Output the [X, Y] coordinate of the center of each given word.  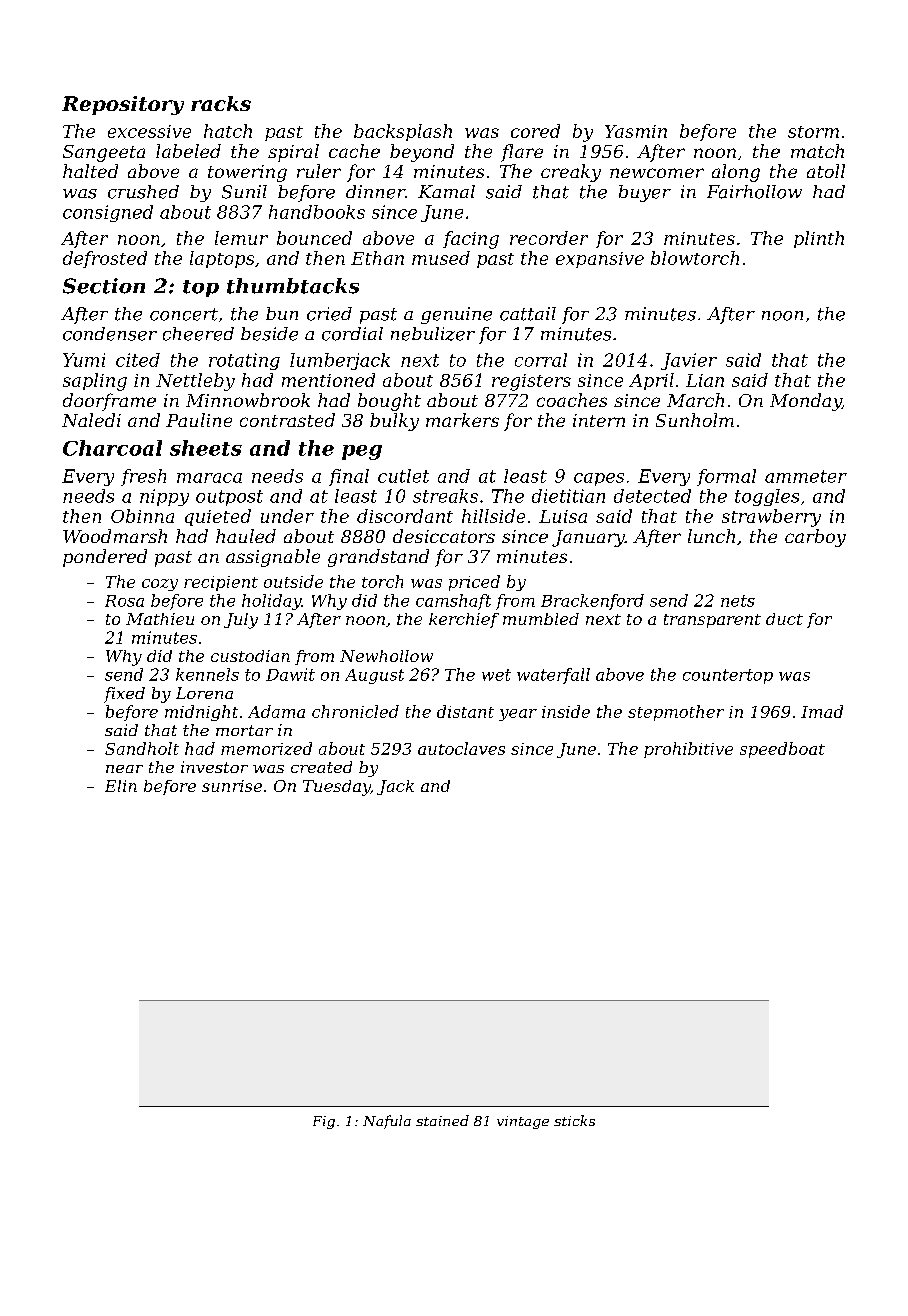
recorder [549, 238]
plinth [819, 239]
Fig [324, 1122]
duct [784, 619]
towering [247, 173]
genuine [456, 315]
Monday [806, 402]
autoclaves [461, 748]
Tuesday [336, 788]
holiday [272, 602]
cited [138, 360]
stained [442, 1120]
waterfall [553, 676]
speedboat [782, 750]
